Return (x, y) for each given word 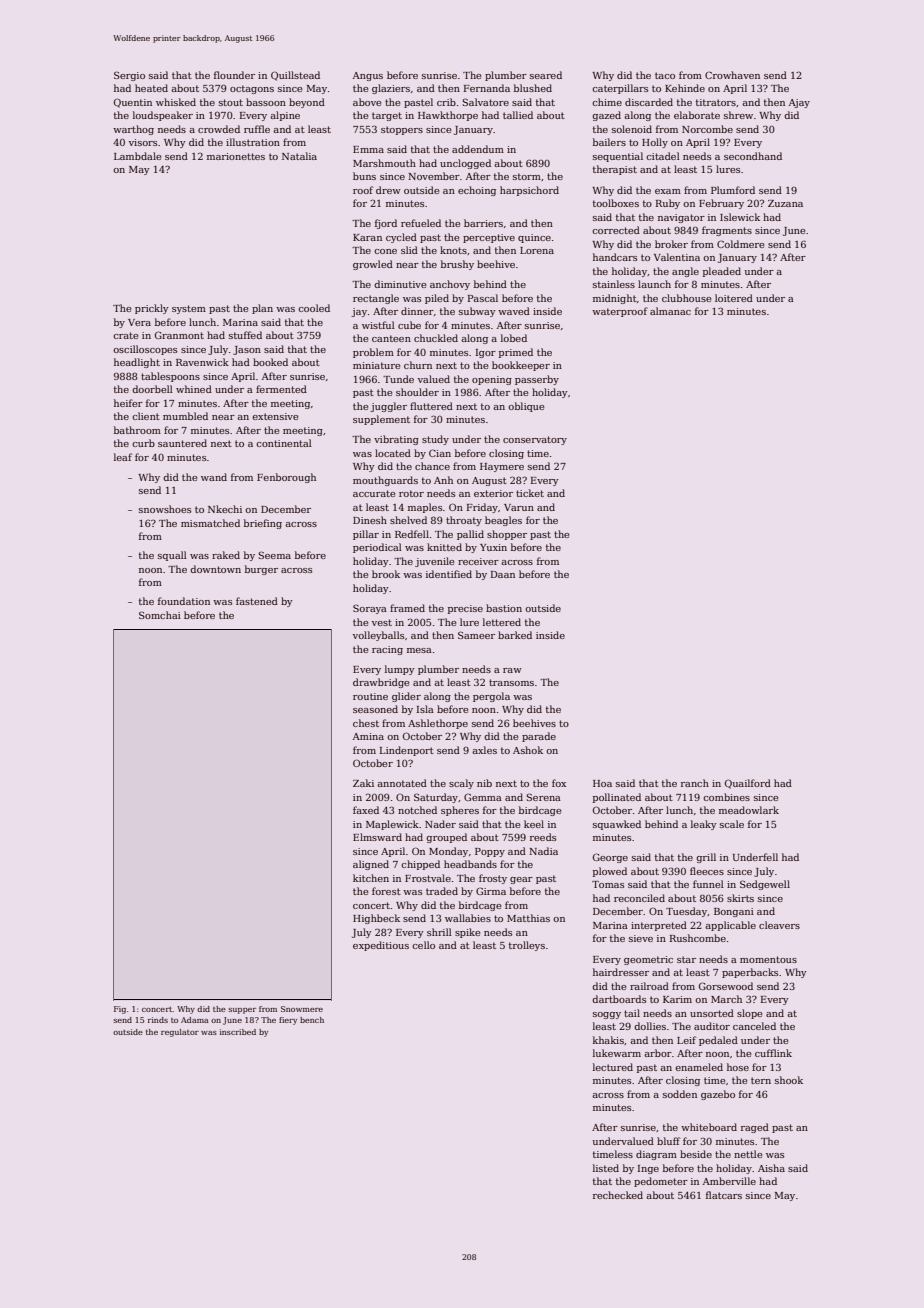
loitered (734, 298)
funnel (708, 884)
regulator (180, 1033)
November (434, 176)
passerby (537, 380)
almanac (670, 311)
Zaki (363, 783)
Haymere (502, 467)
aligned (371, 865)
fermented (281, 389)
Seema (274, 555)
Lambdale (137, 156)
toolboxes (616, 203)
